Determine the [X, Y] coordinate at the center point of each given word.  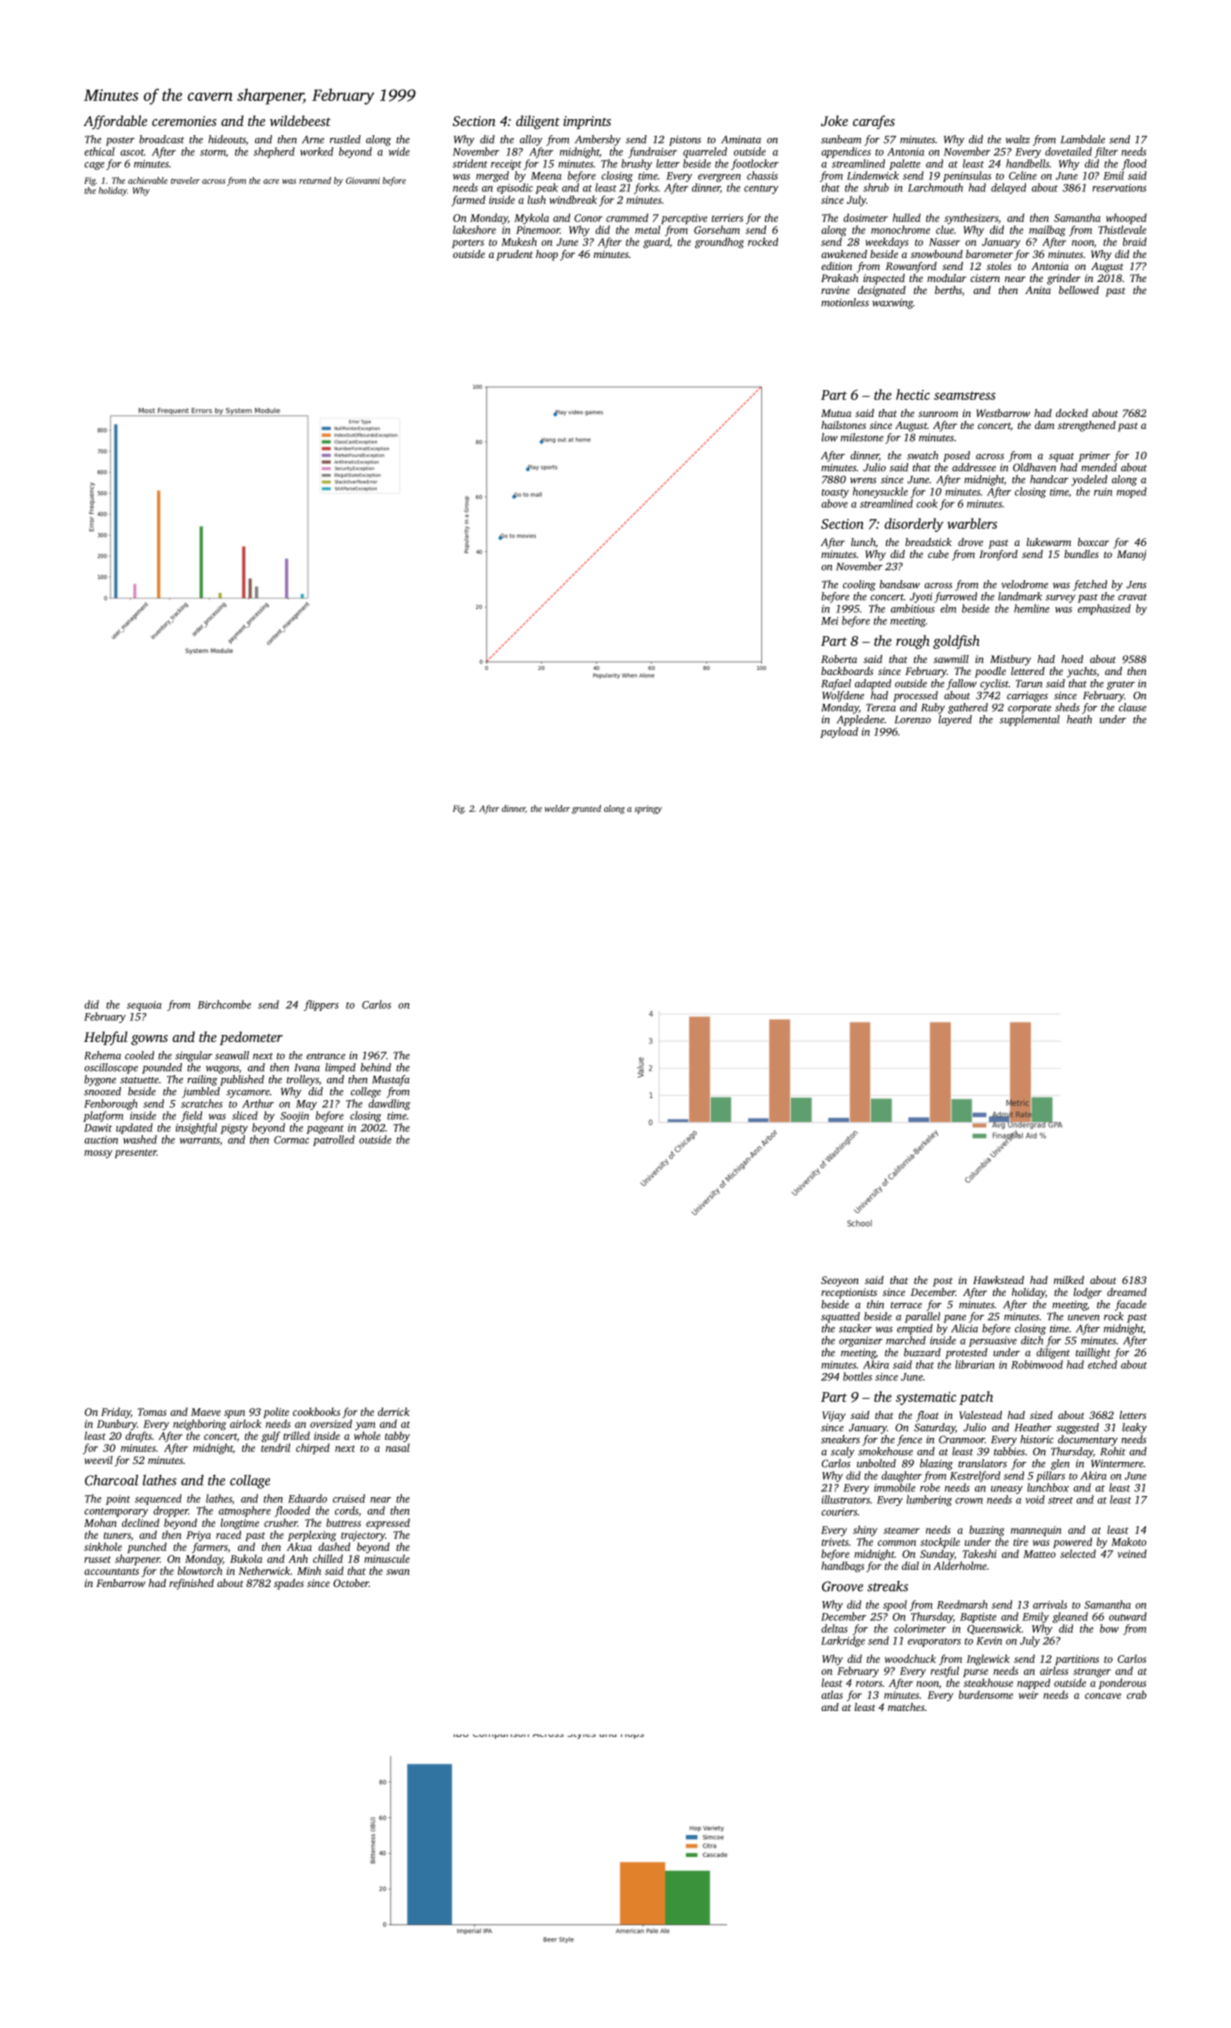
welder [557, 808]
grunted [586, 809]
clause [1132, 707]
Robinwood [1037, 1364]
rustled [345, 139]
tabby [397, 1436]
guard [656, 242]
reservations [1119, 188]
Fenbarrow [120, 1583]
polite [276, 1412]
